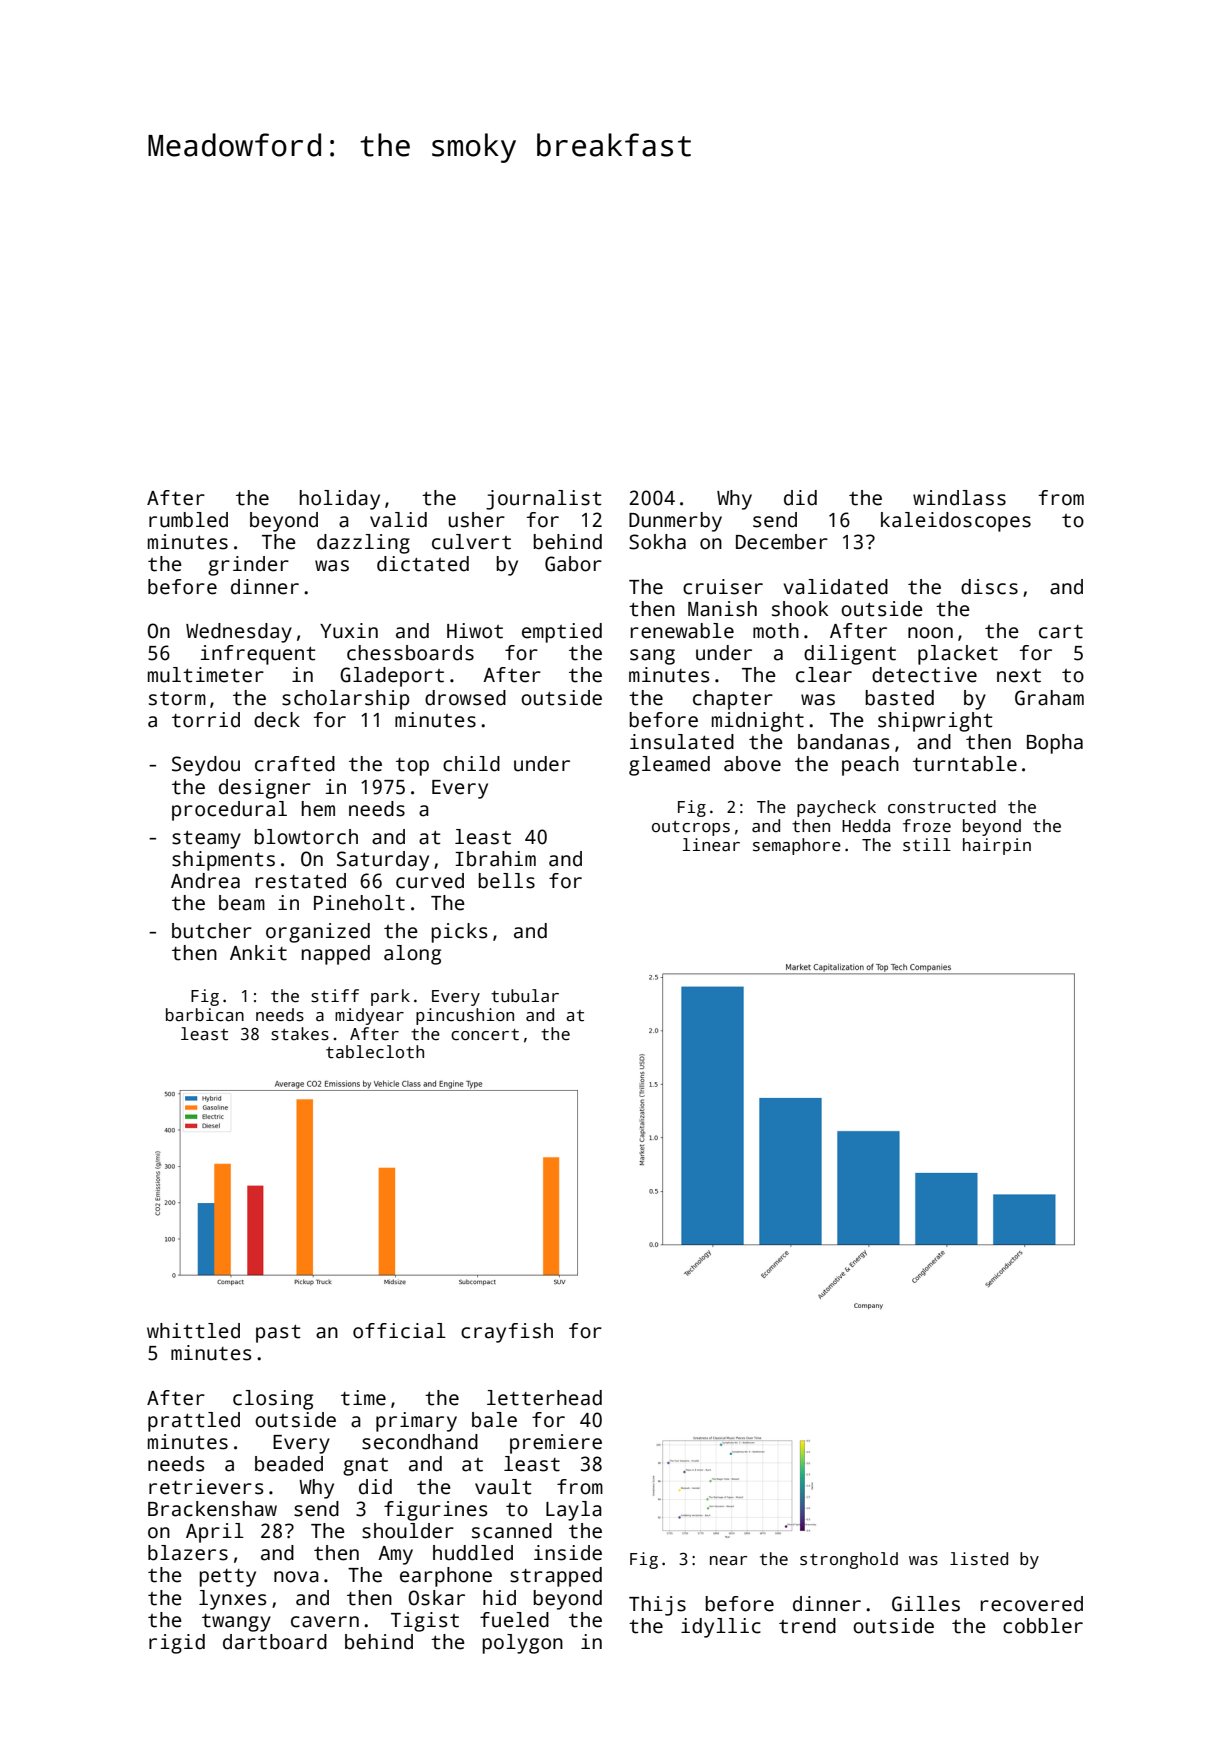  I want to click on idyllic, so click(721, 1628).
